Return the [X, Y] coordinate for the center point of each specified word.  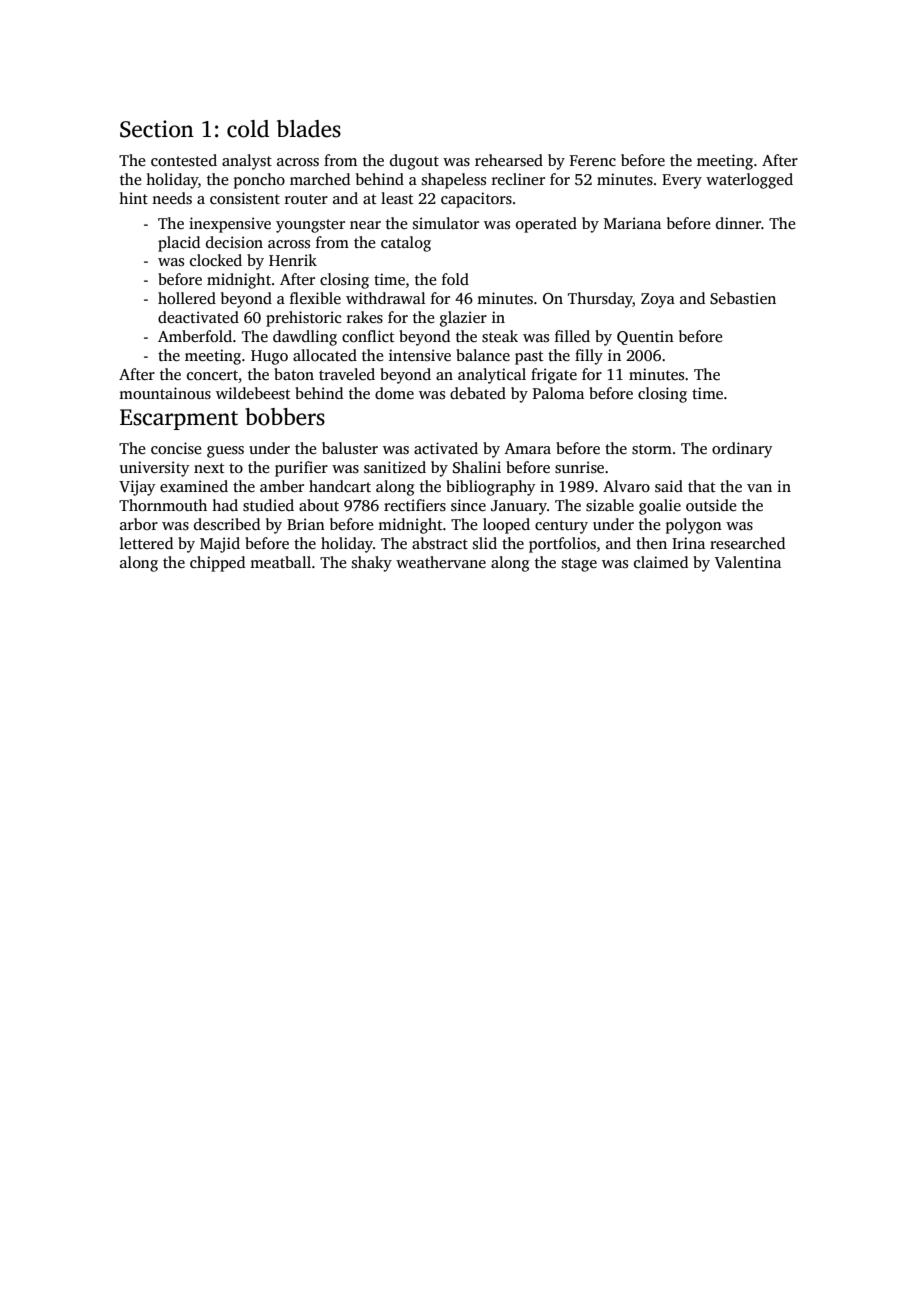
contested [184, 160]
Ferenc [593, 160]
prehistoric [303, 319]
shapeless [454, 181]
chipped [217, 564]
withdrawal [386, 298]
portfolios [562, 545]
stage [579, 565]
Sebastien [743, 298]
